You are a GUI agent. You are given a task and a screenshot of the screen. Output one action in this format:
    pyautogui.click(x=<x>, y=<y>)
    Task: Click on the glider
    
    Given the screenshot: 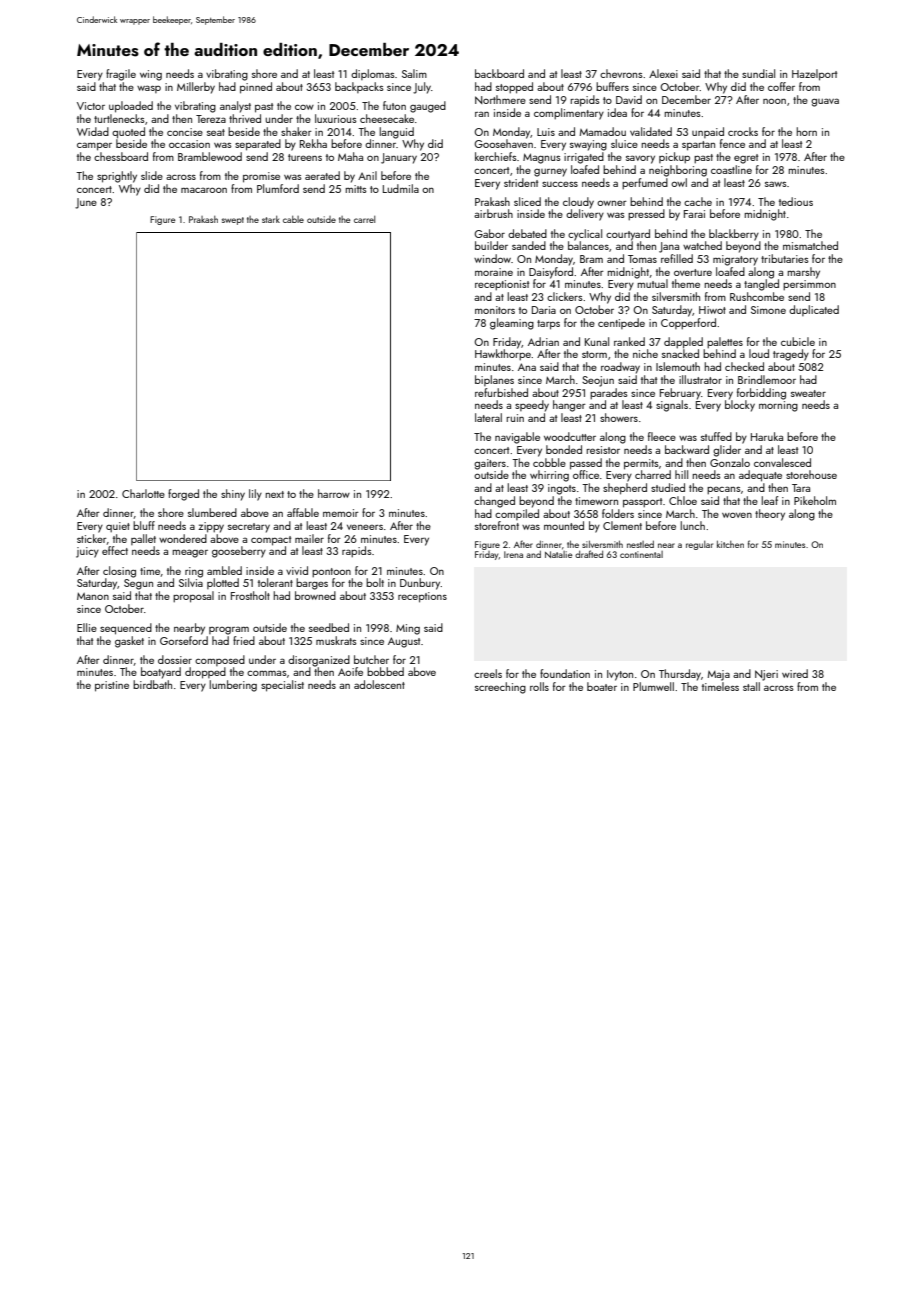 What is the action you would take?
    pyautogui.click(x=727, y=451)
